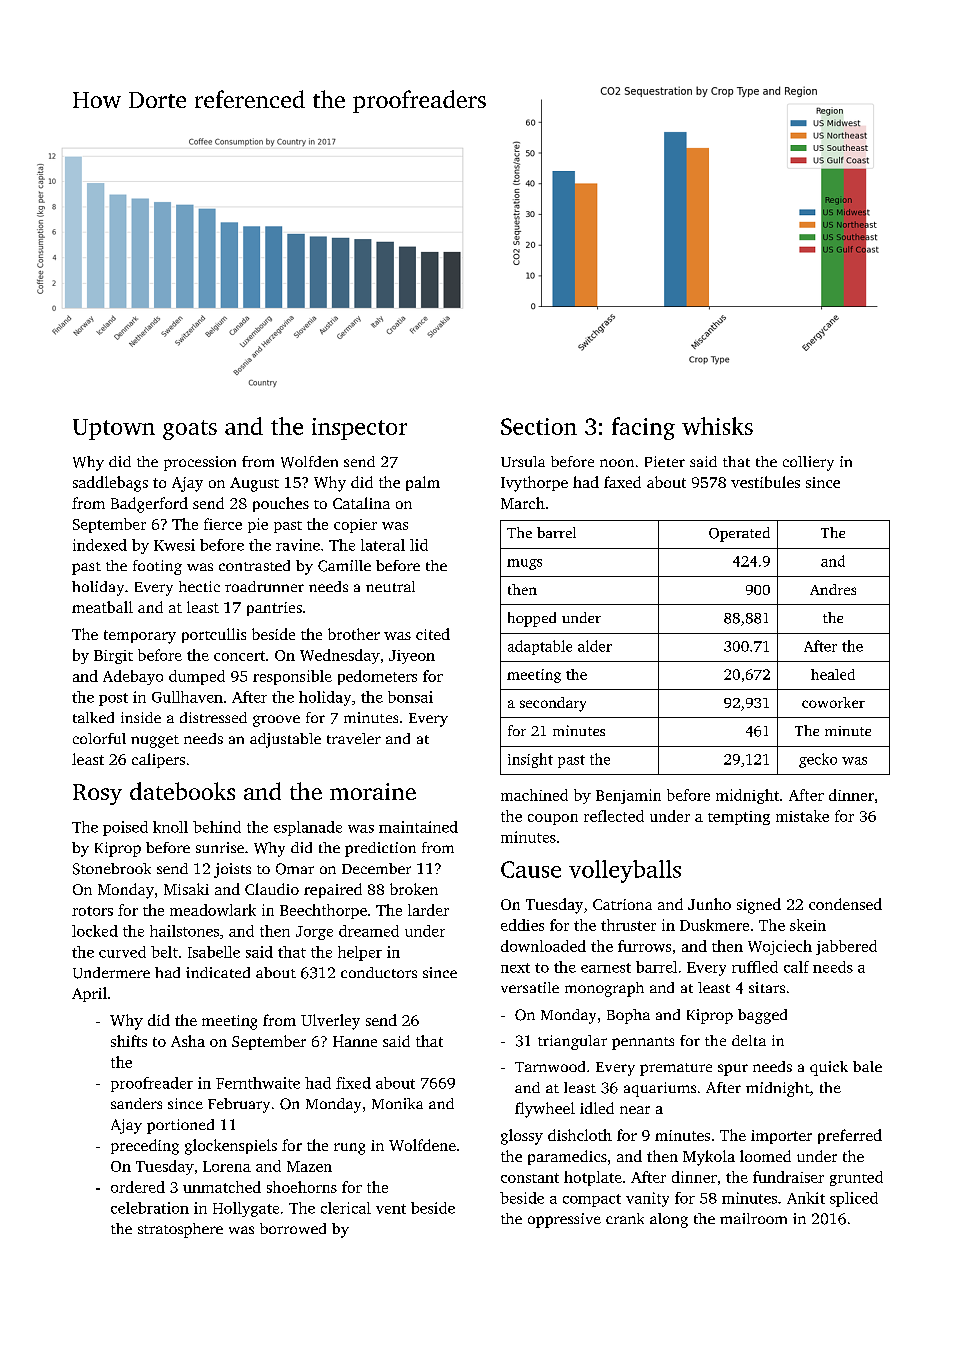  What do you see at coordinates (739, 818) in the screenshot?
I see `tempting` at bounding box center [739, 818].
